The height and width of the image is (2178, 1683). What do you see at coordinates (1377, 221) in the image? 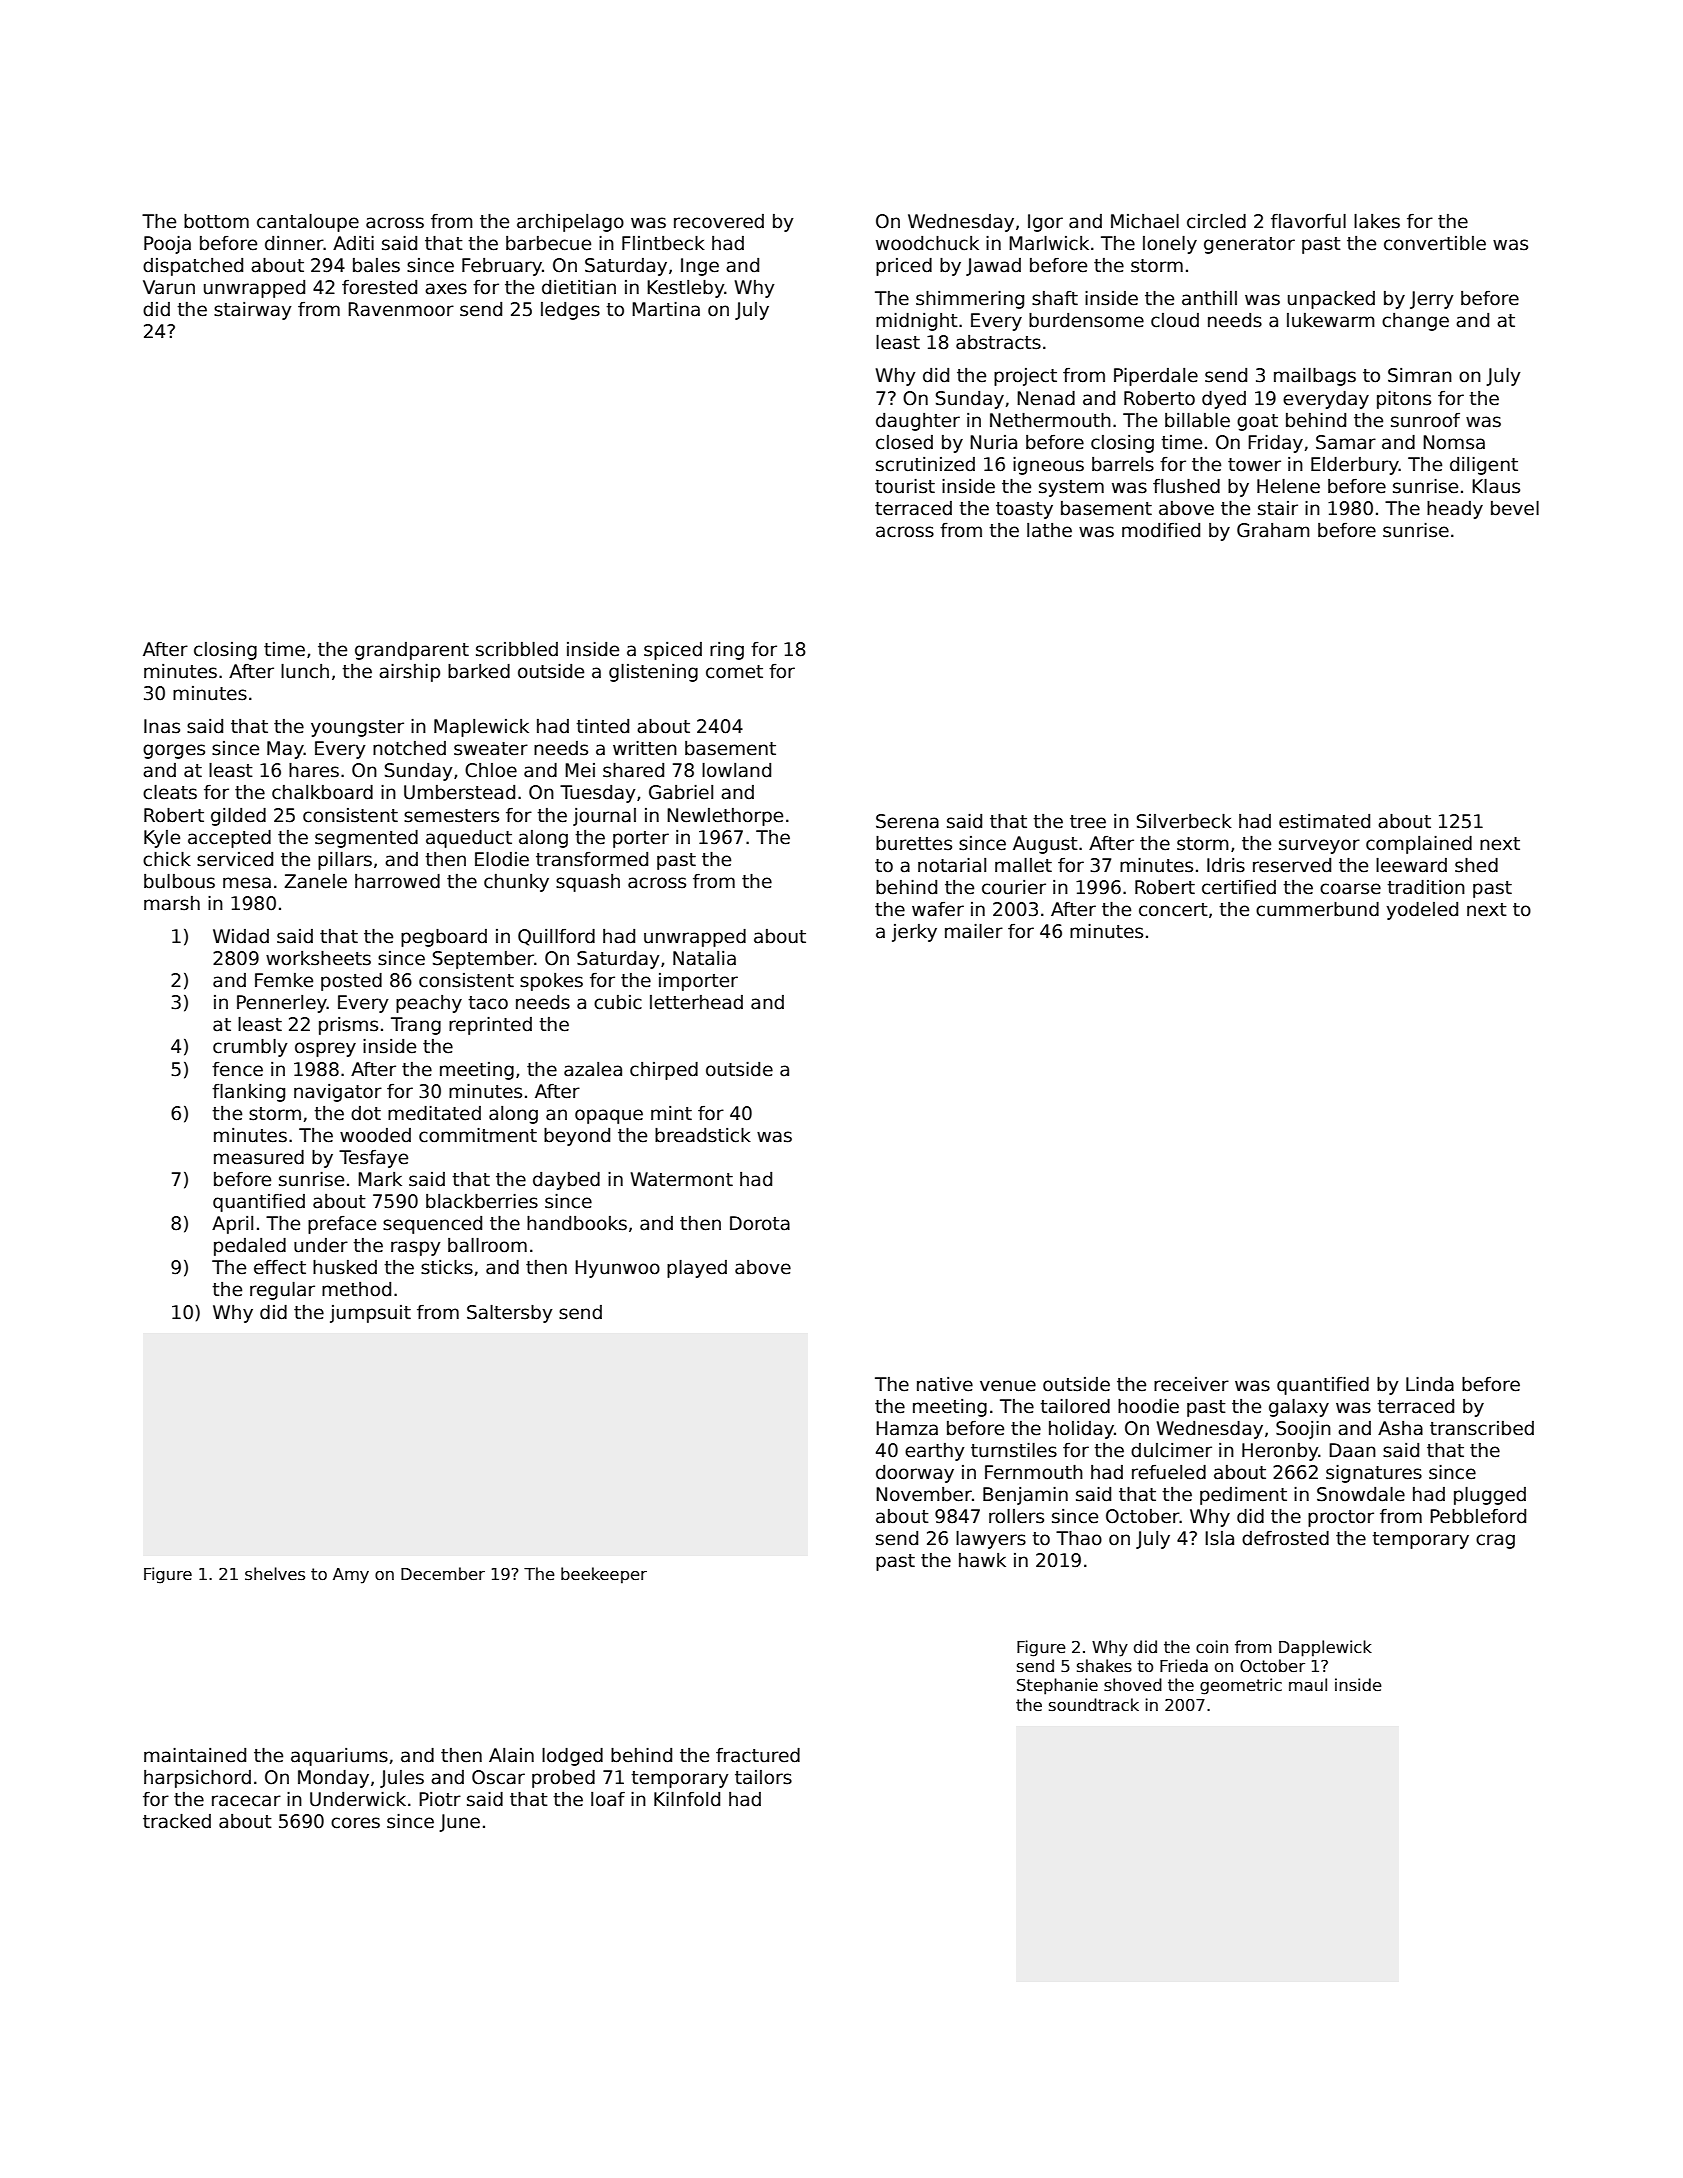
I see `lakes` at bounding box center [1377, 221].
